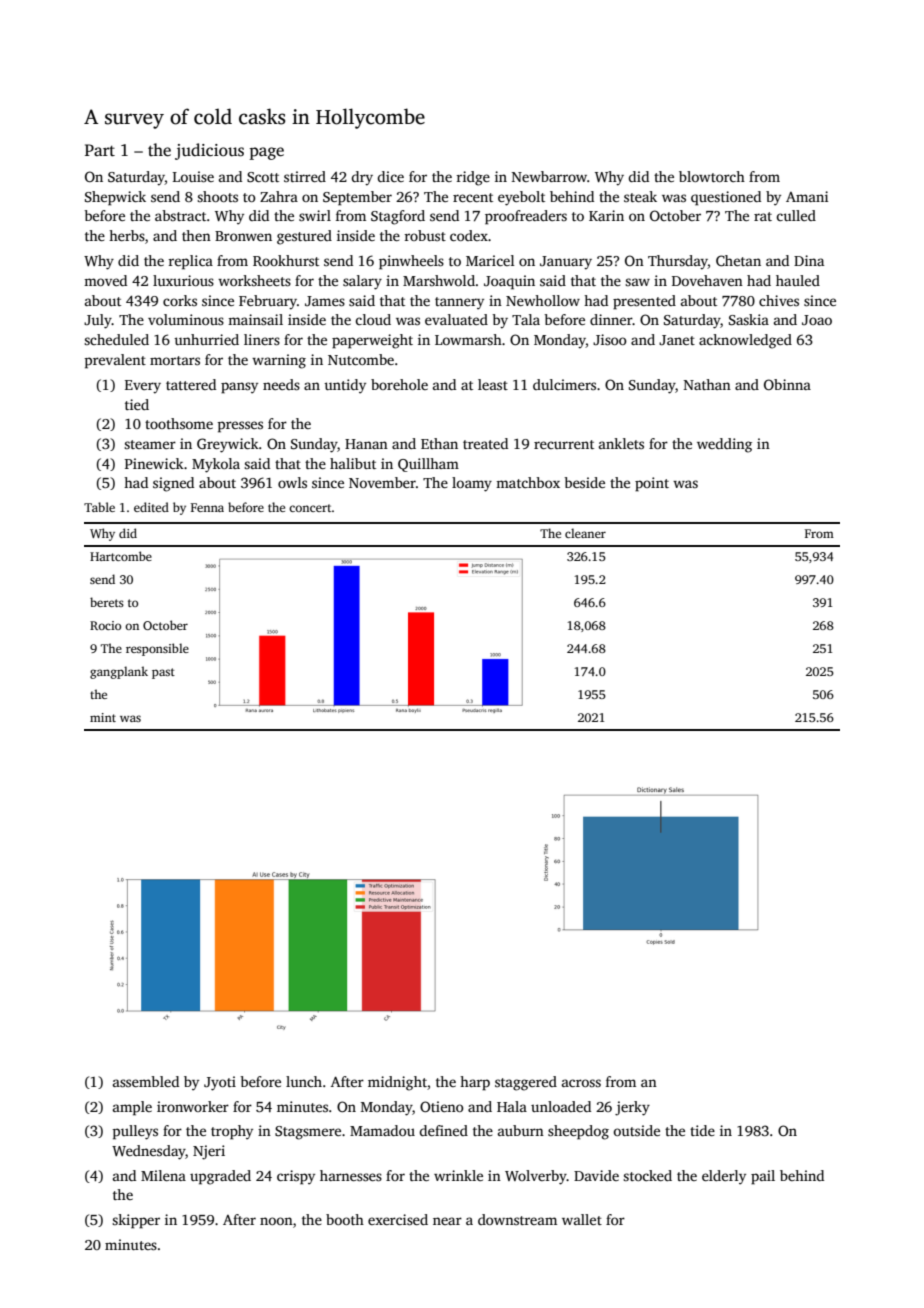  I want to click on midnight, so click(397, 1083).
